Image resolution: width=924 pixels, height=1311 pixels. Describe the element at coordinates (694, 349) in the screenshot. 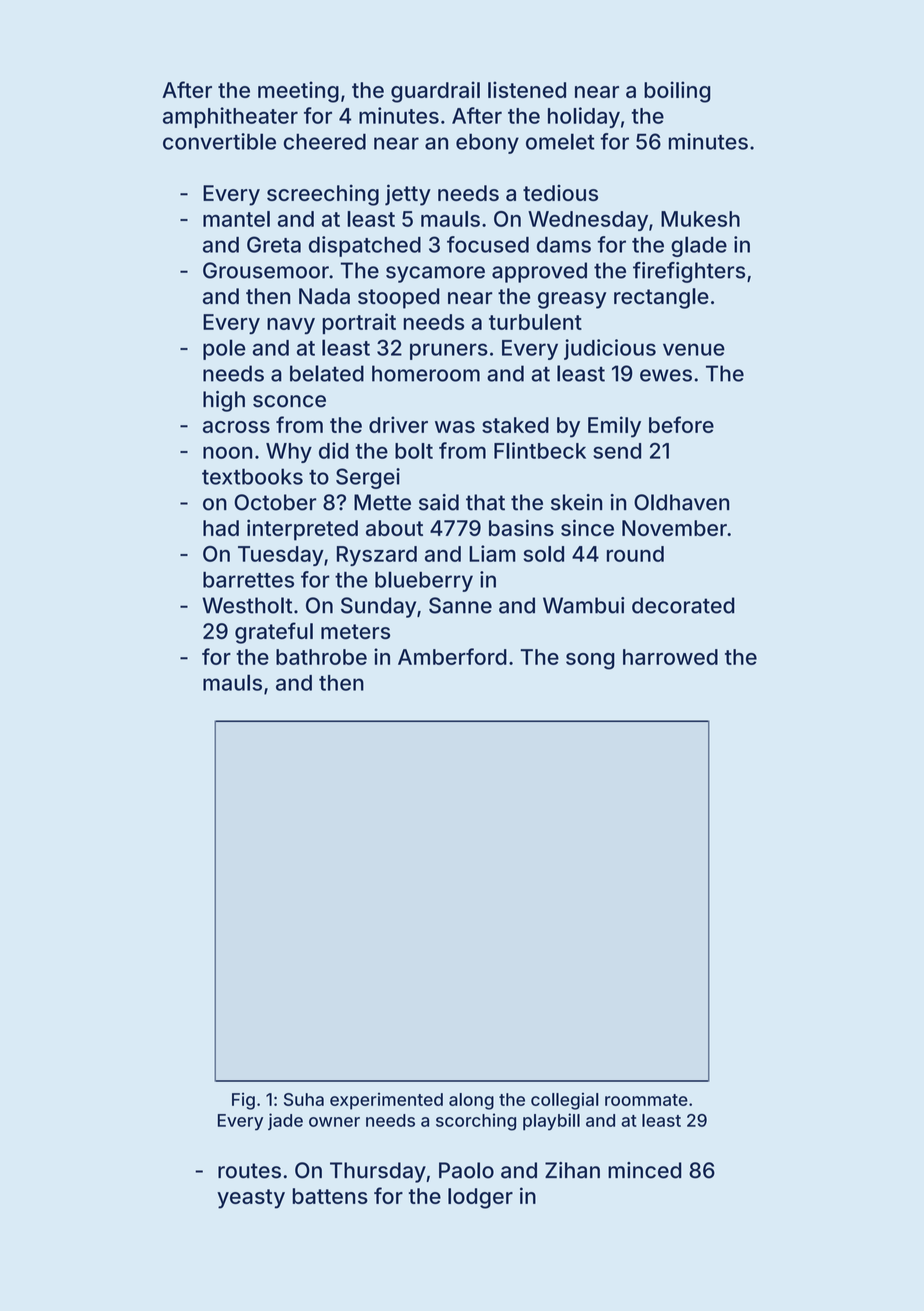

I see `venue` at that location.
